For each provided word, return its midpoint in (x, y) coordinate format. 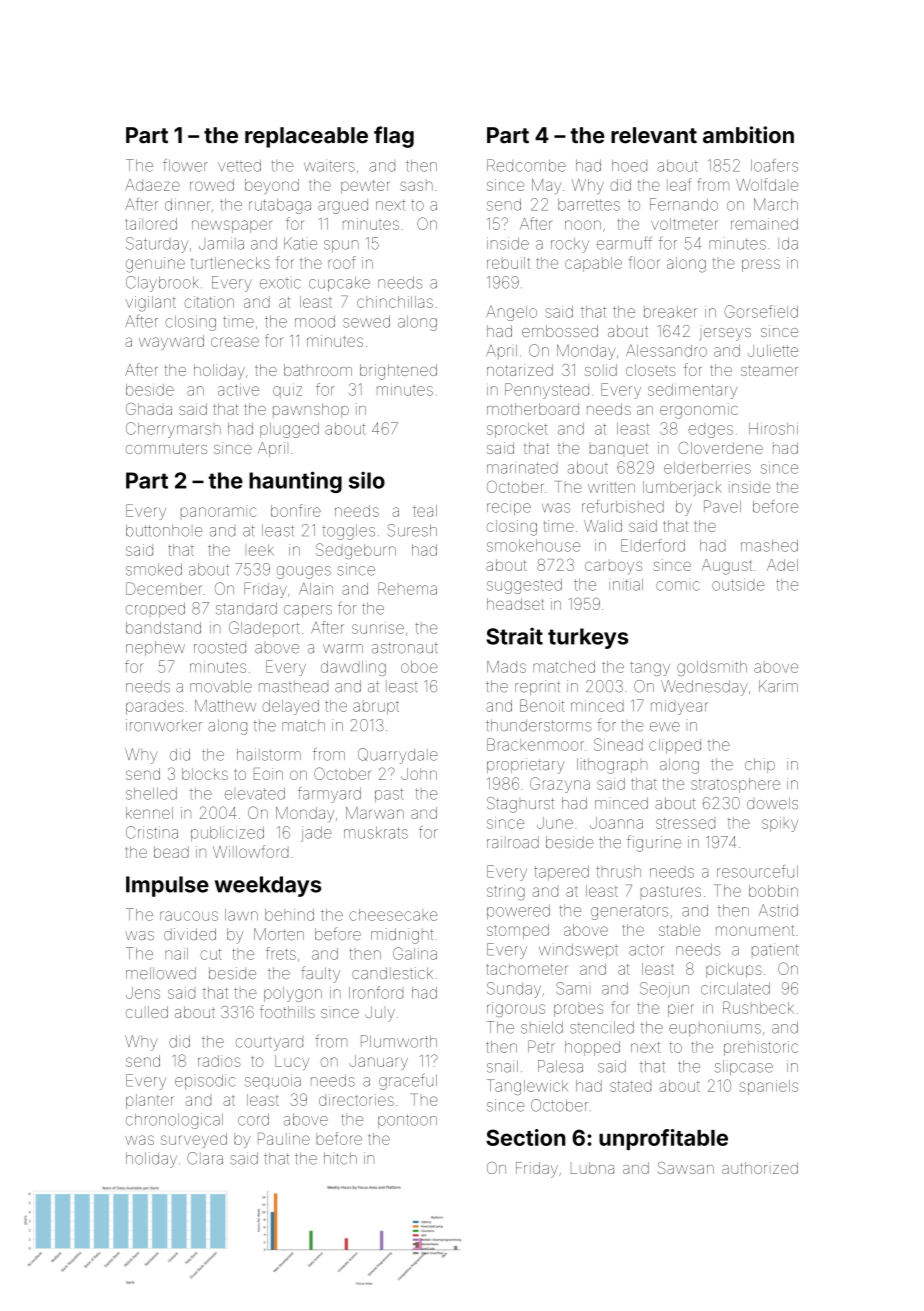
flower (185, 165)
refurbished (623, 506)
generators (629, 912)
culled (147, 1012)
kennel (149, 813)
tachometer (527, 969)
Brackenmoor (535, 744)
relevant (654, 135)
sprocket (517, 430)
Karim (778, 686)
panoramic (218, 511)
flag (394, 137)
